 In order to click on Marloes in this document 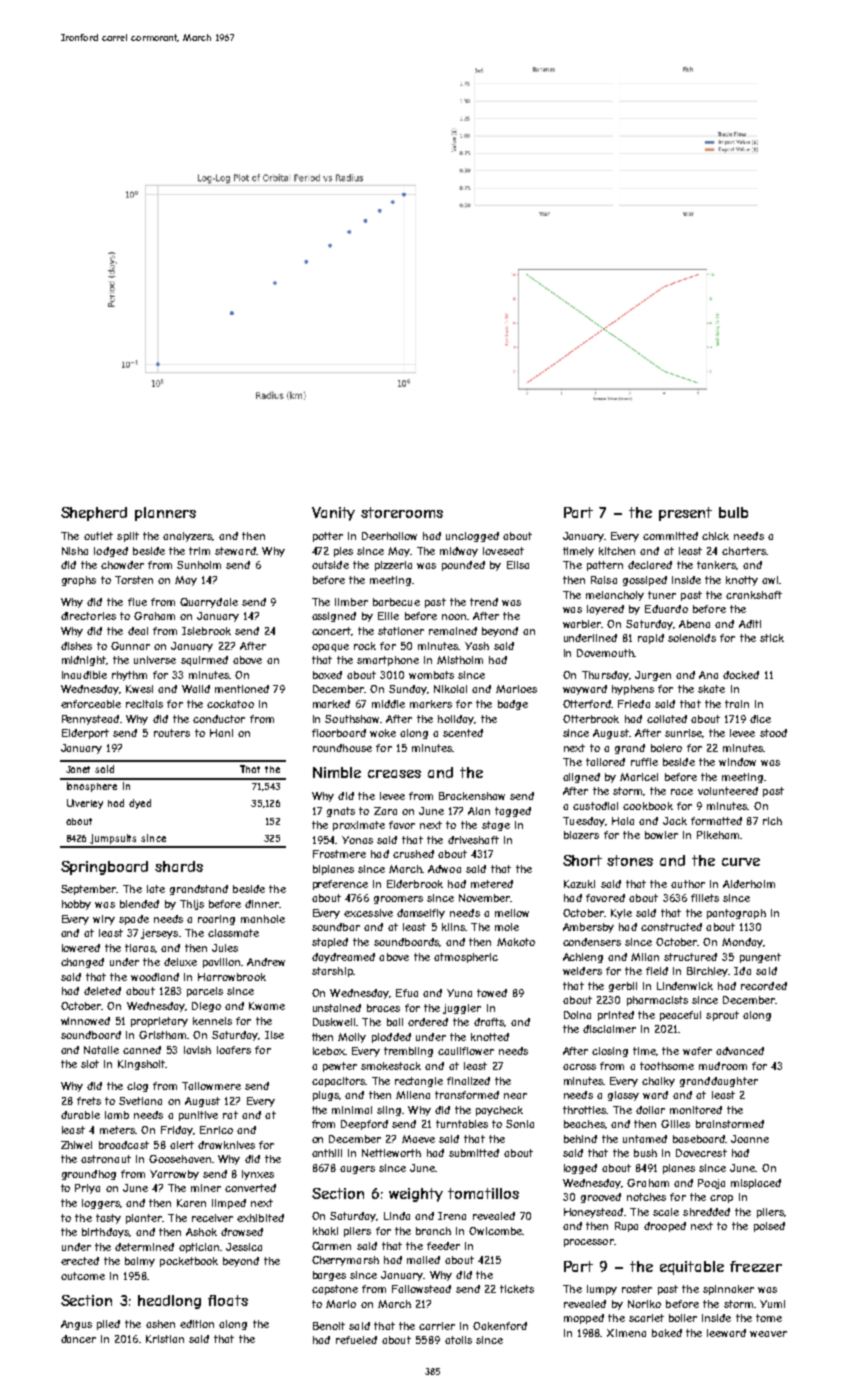, I will do `click(516, 689)`.
